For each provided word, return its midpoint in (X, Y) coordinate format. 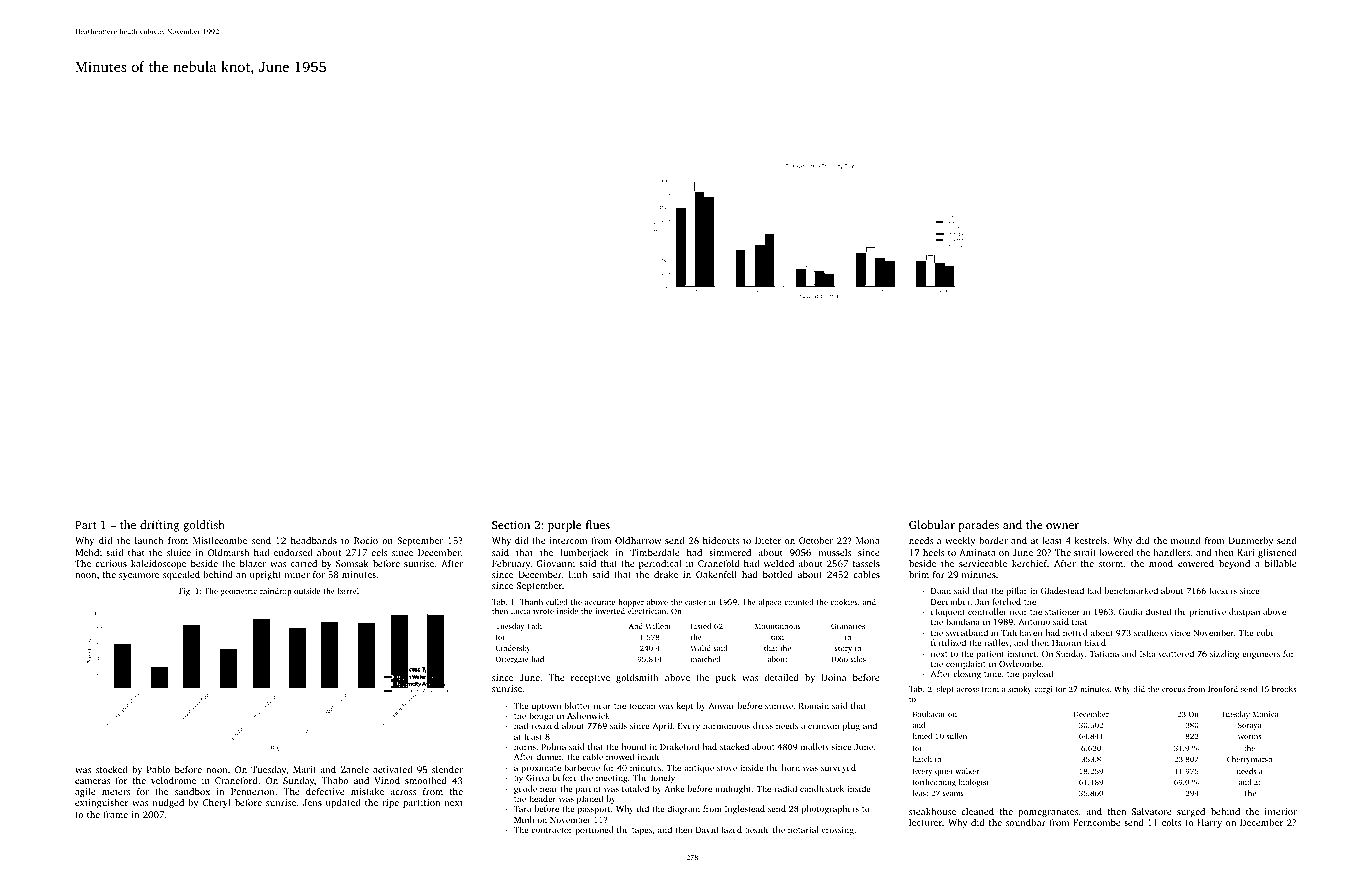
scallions (1151, 632)
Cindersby (513, 649)
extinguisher (101, 803)
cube (1265, 632)
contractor (551, 830)
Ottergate (512, 660)
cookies (844, 602)
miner (297, 574)
